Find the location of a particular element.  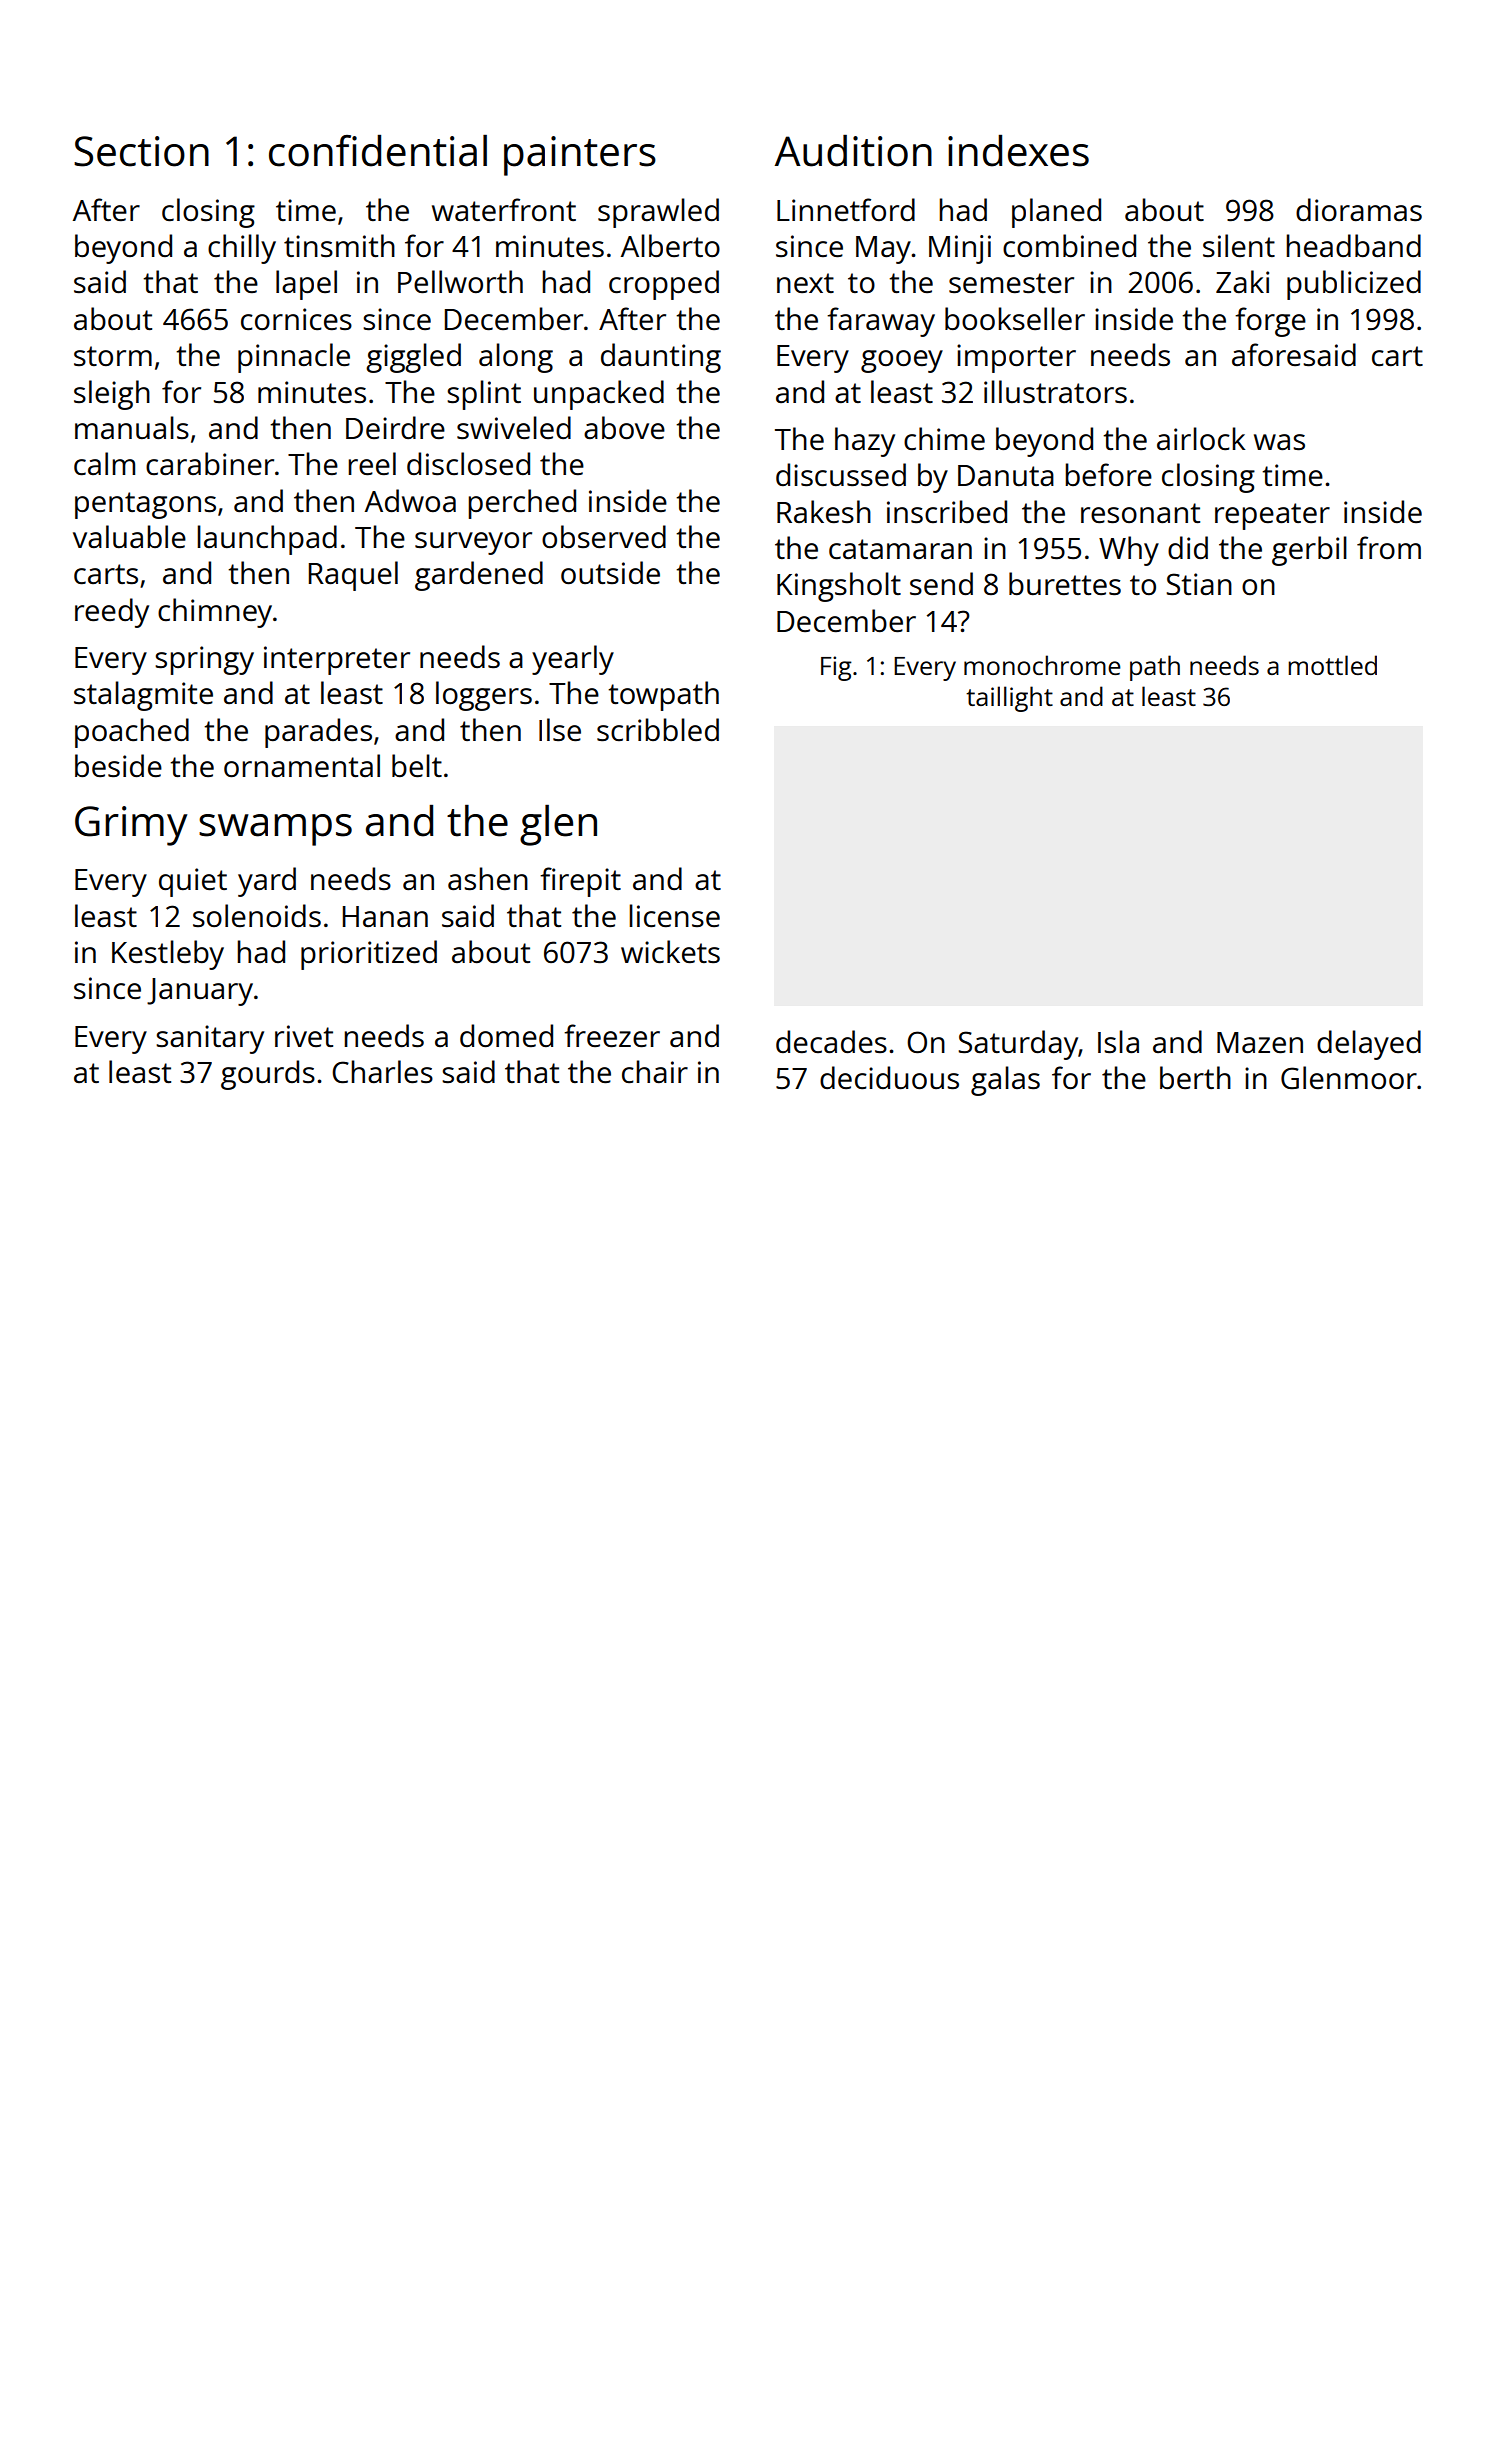

swamps is located at coordinates (275, 830).
